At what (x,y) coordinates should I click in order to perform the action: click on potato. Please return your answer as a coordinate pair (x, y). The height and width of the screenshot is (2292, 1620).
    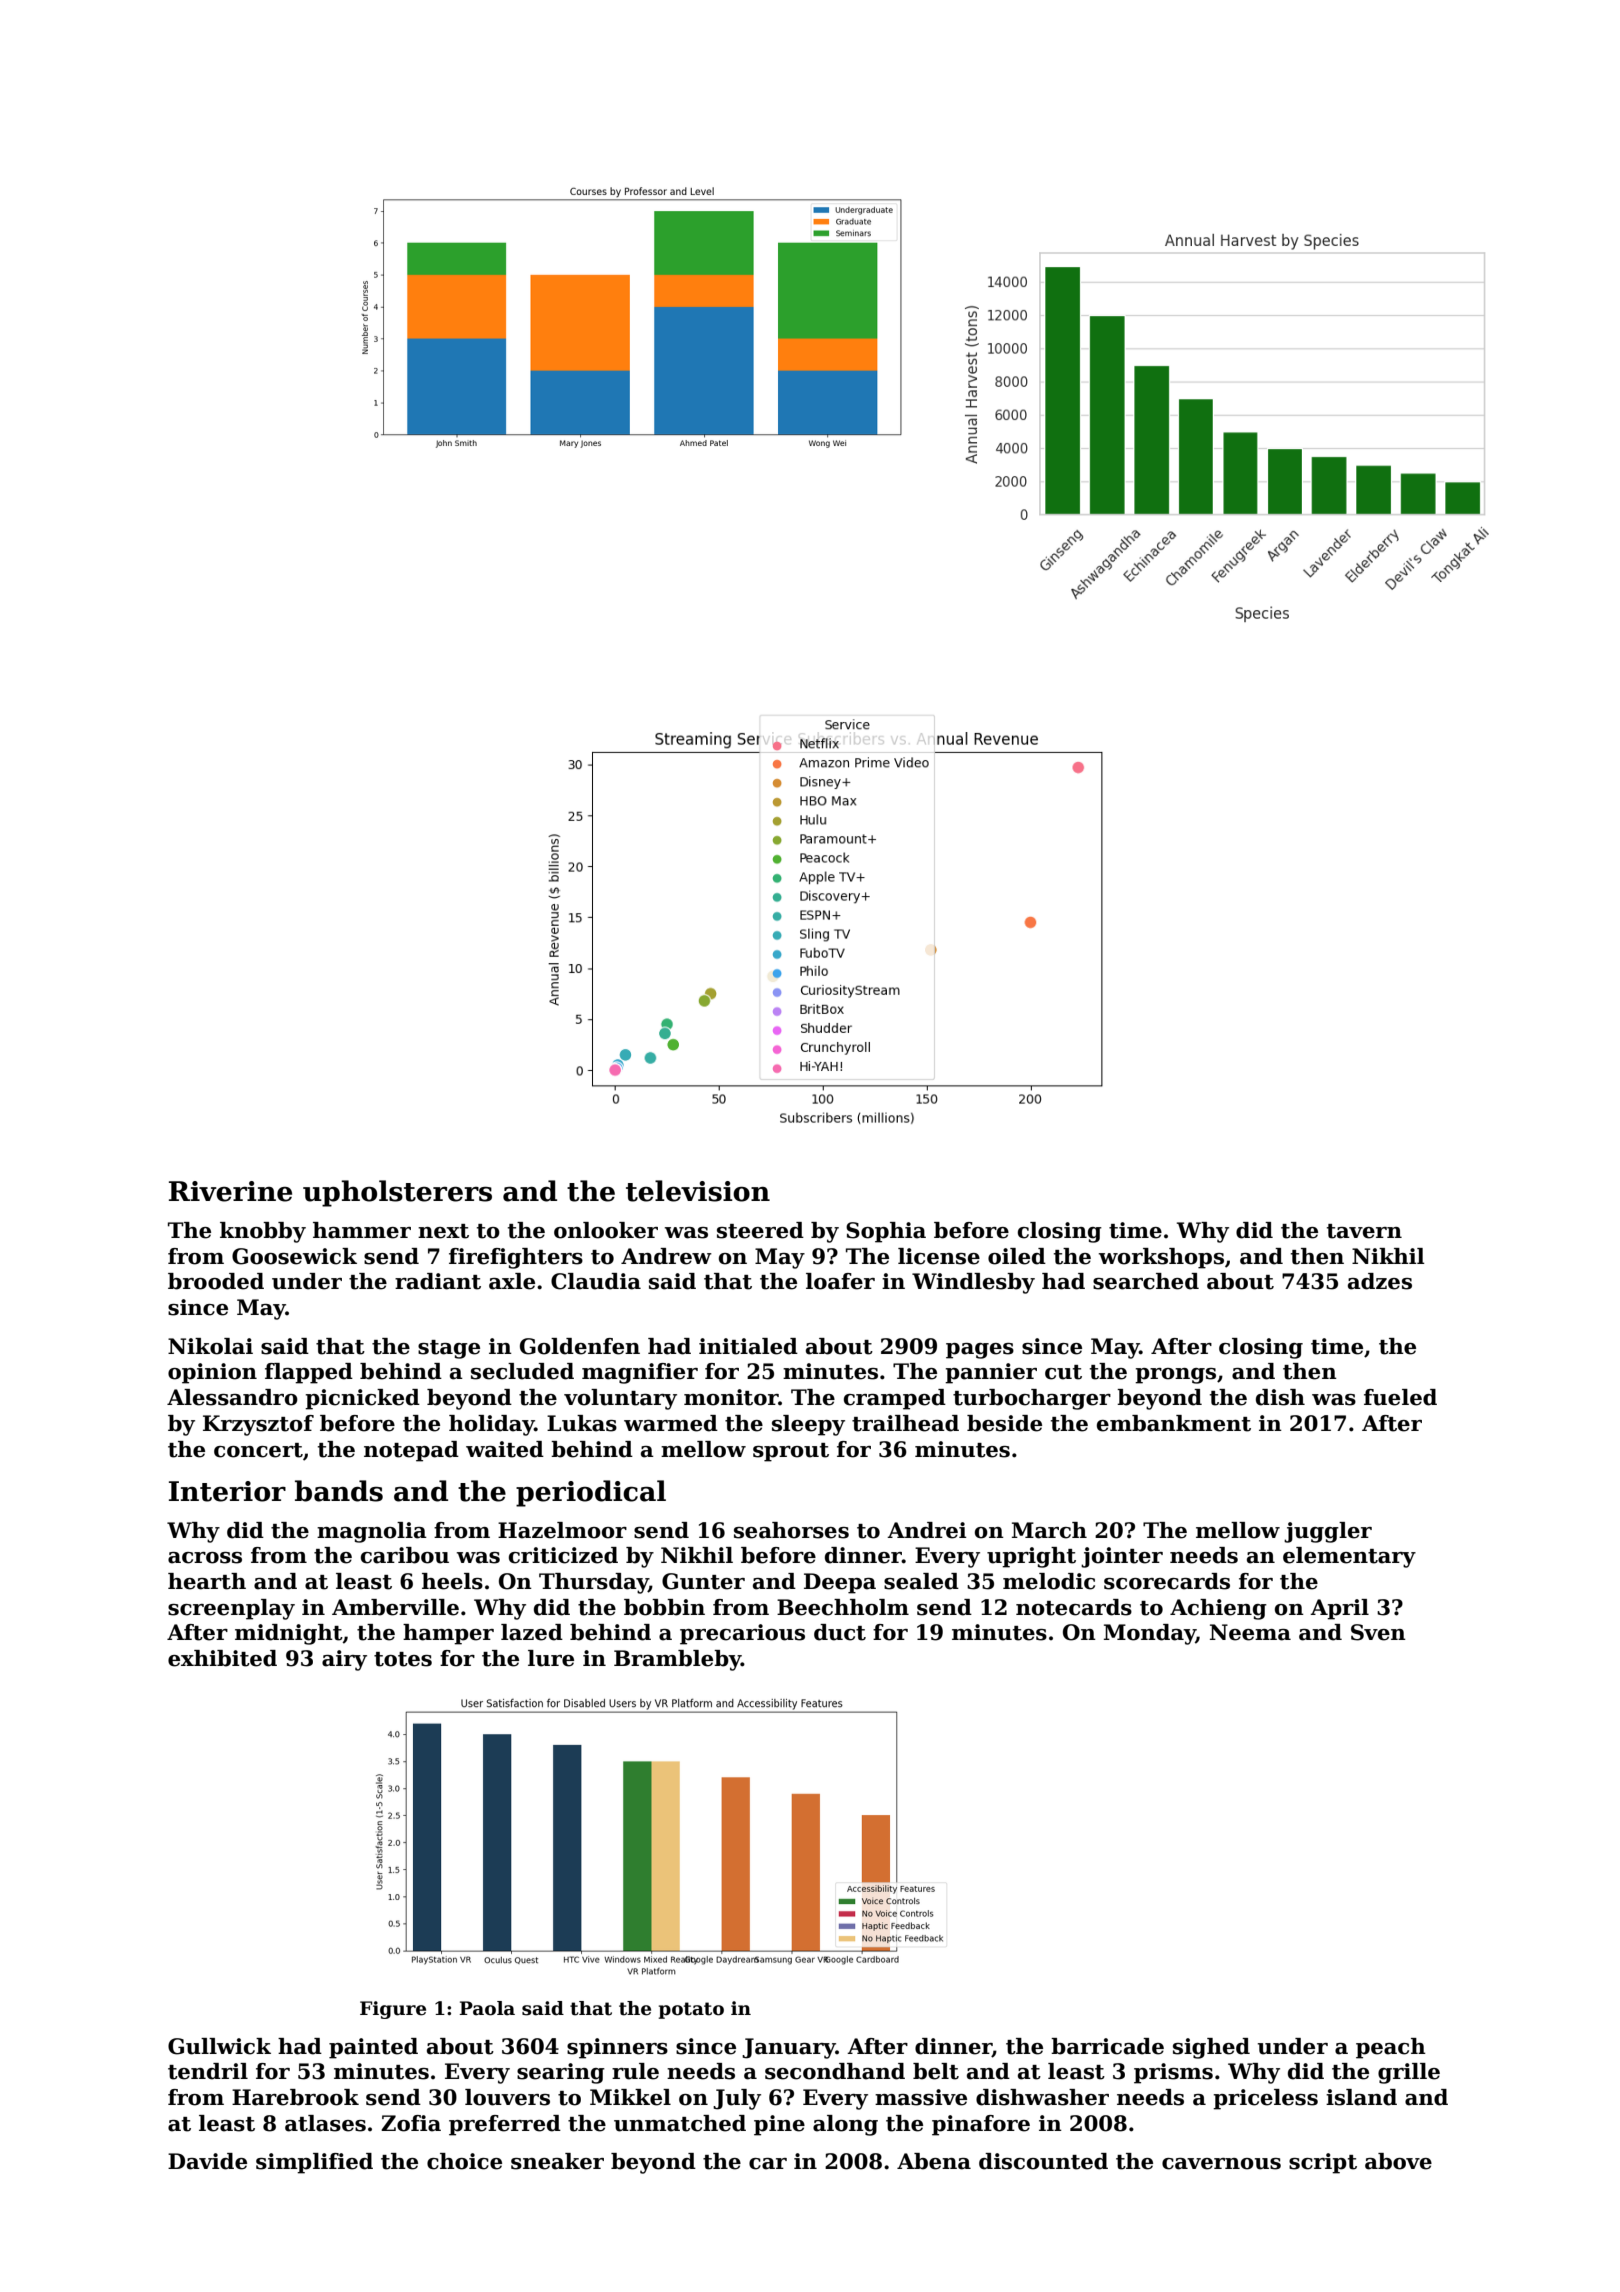
    Looking at the image, I should click on (691, 2010).
